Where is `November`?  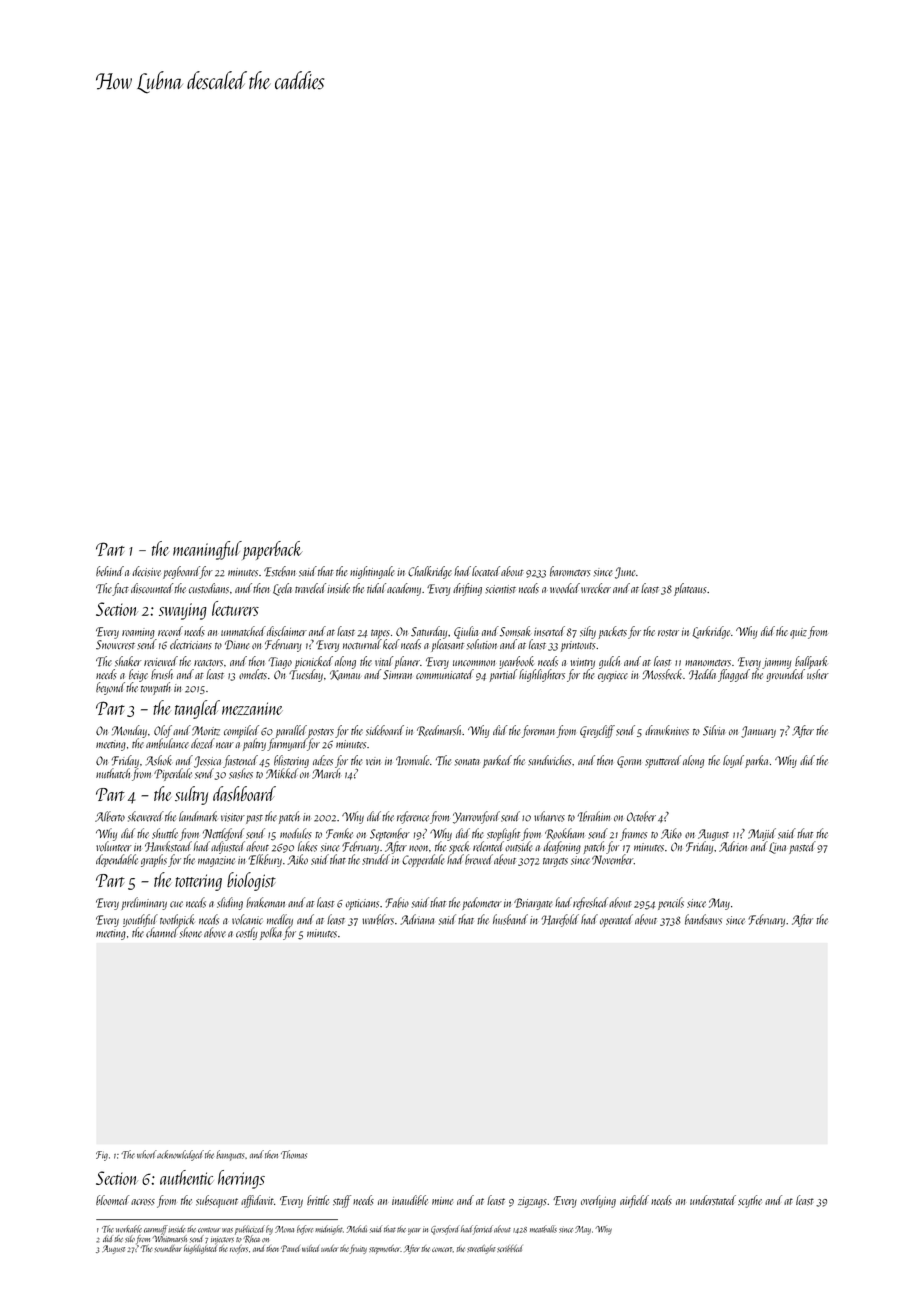 November is located at coordinates (612, 859).
